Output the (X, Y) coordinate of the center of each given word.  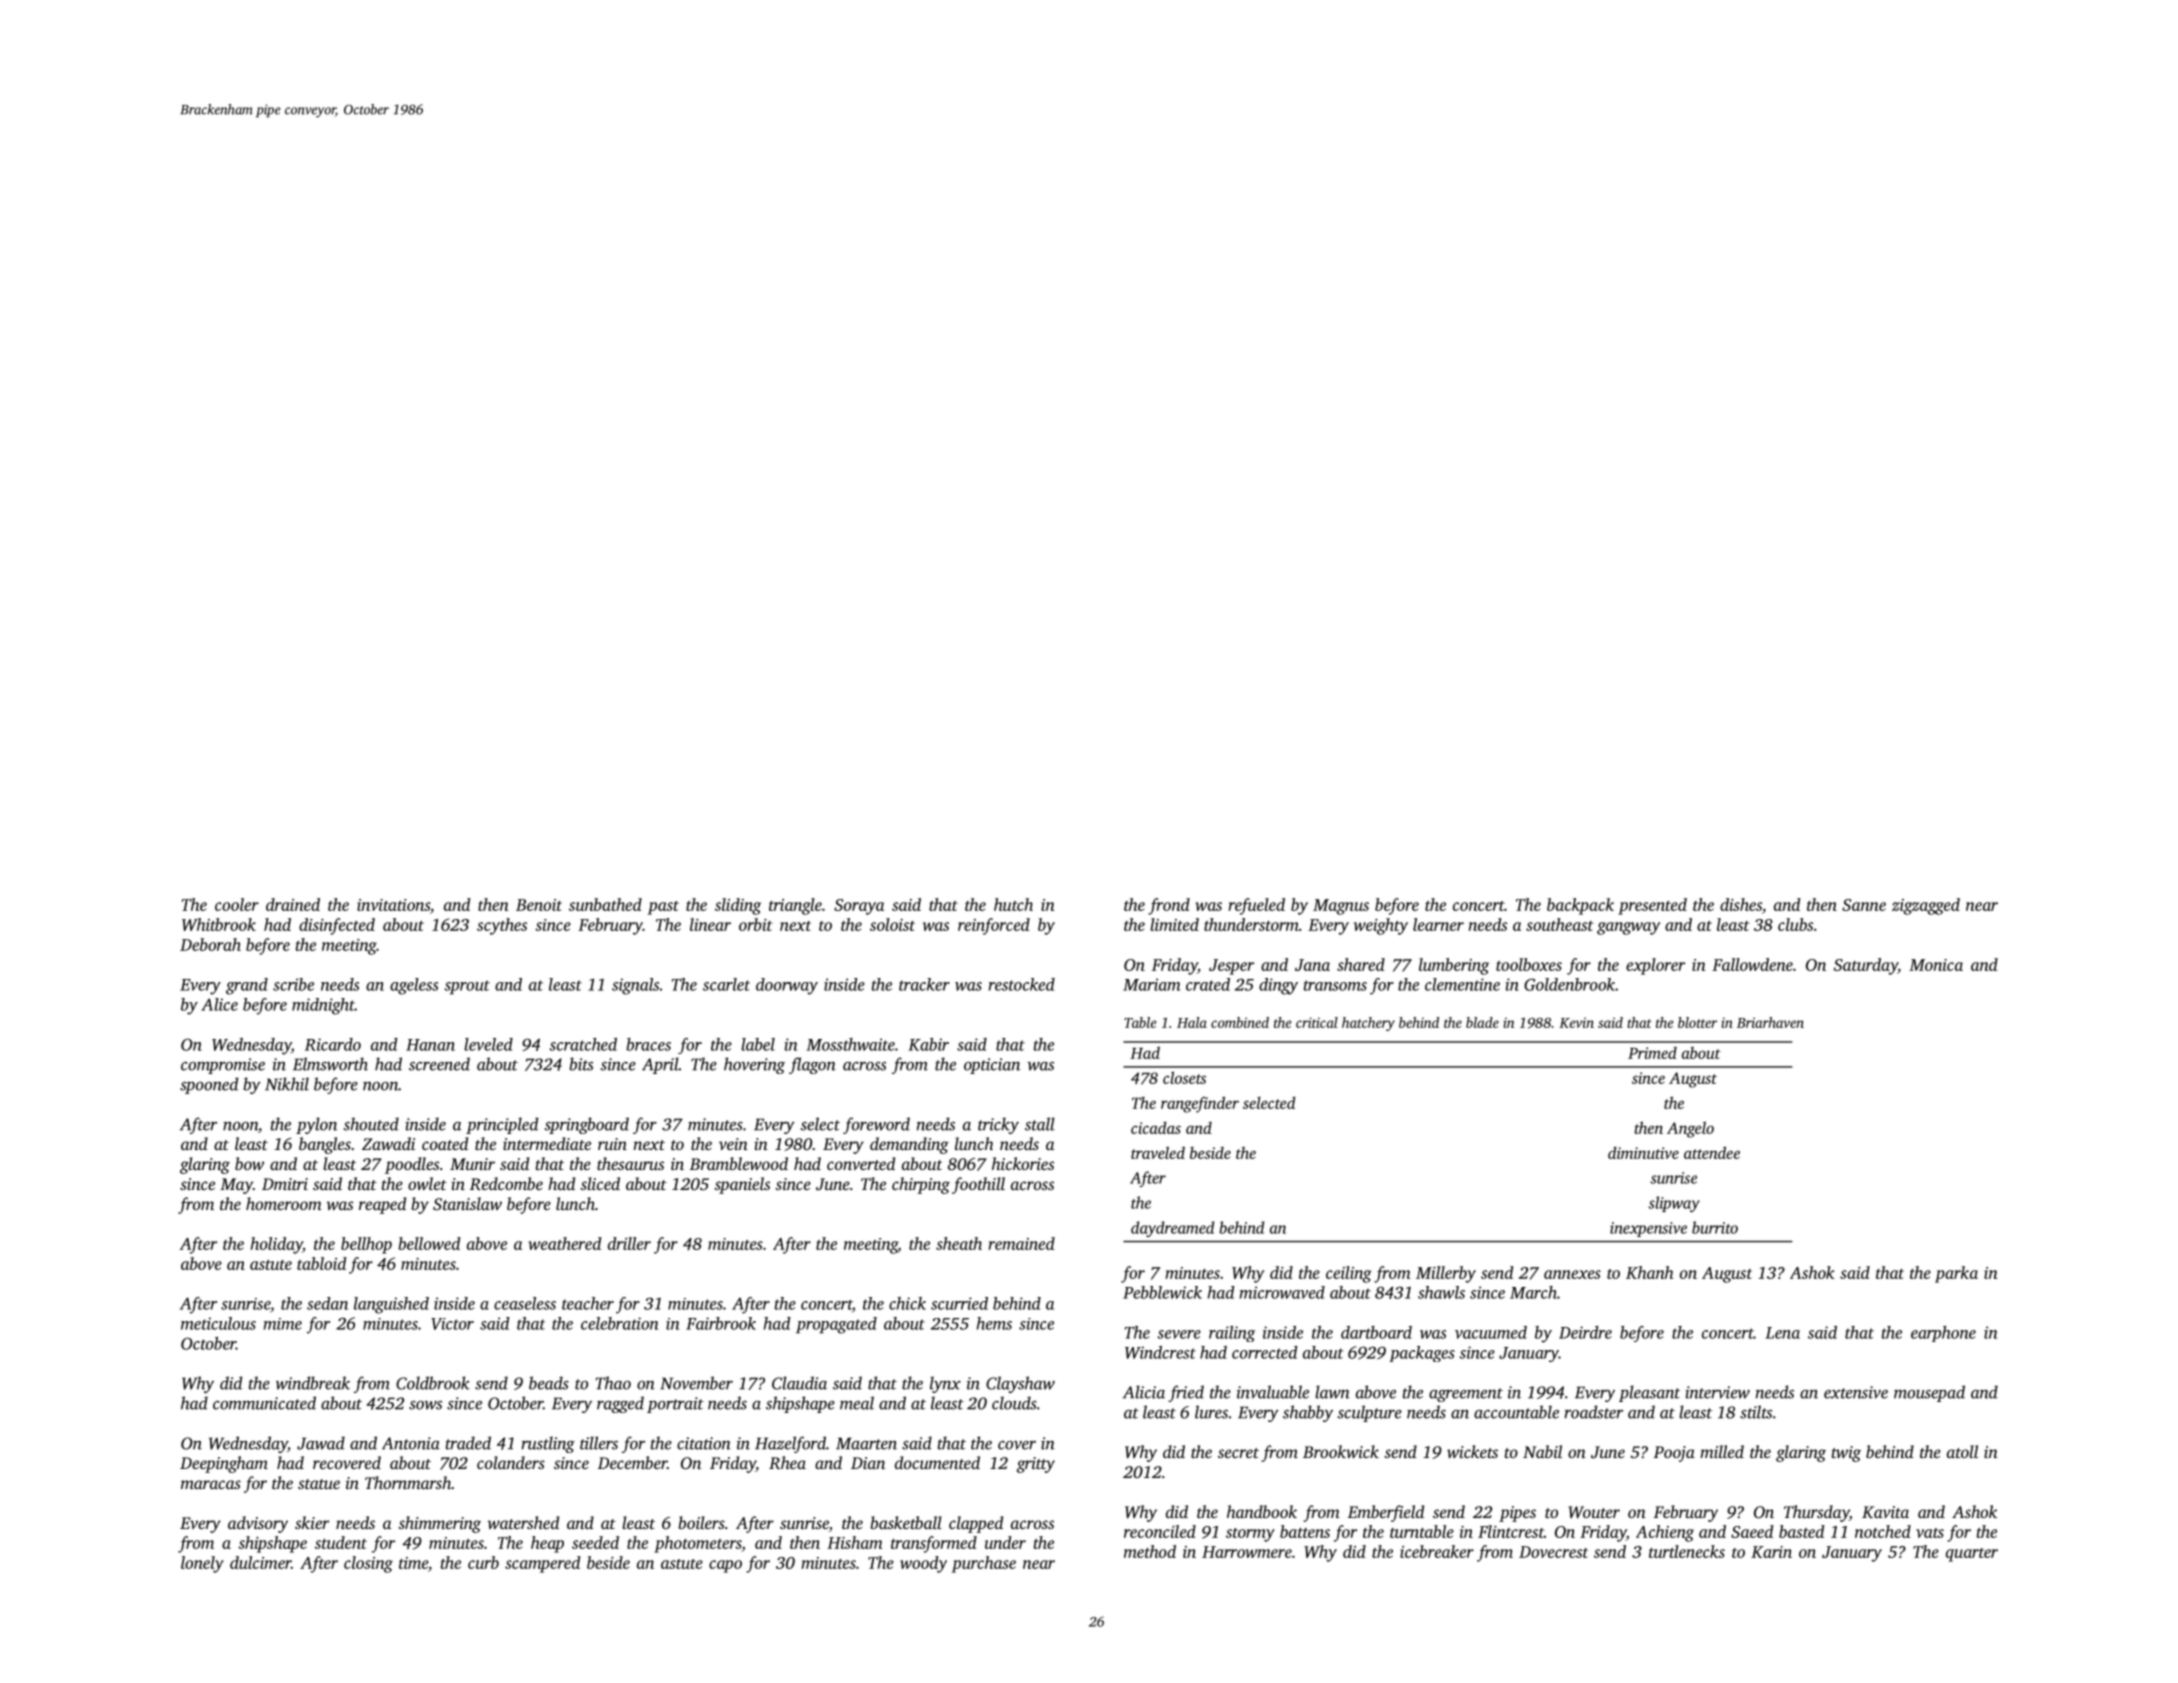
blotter (1697, 1022)
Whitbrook (219, 924)
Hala (1192, 1022)
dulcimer (260, 1562)
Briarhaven (1770, 1022)
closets (1184, 1078)
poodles (412, 1165)
